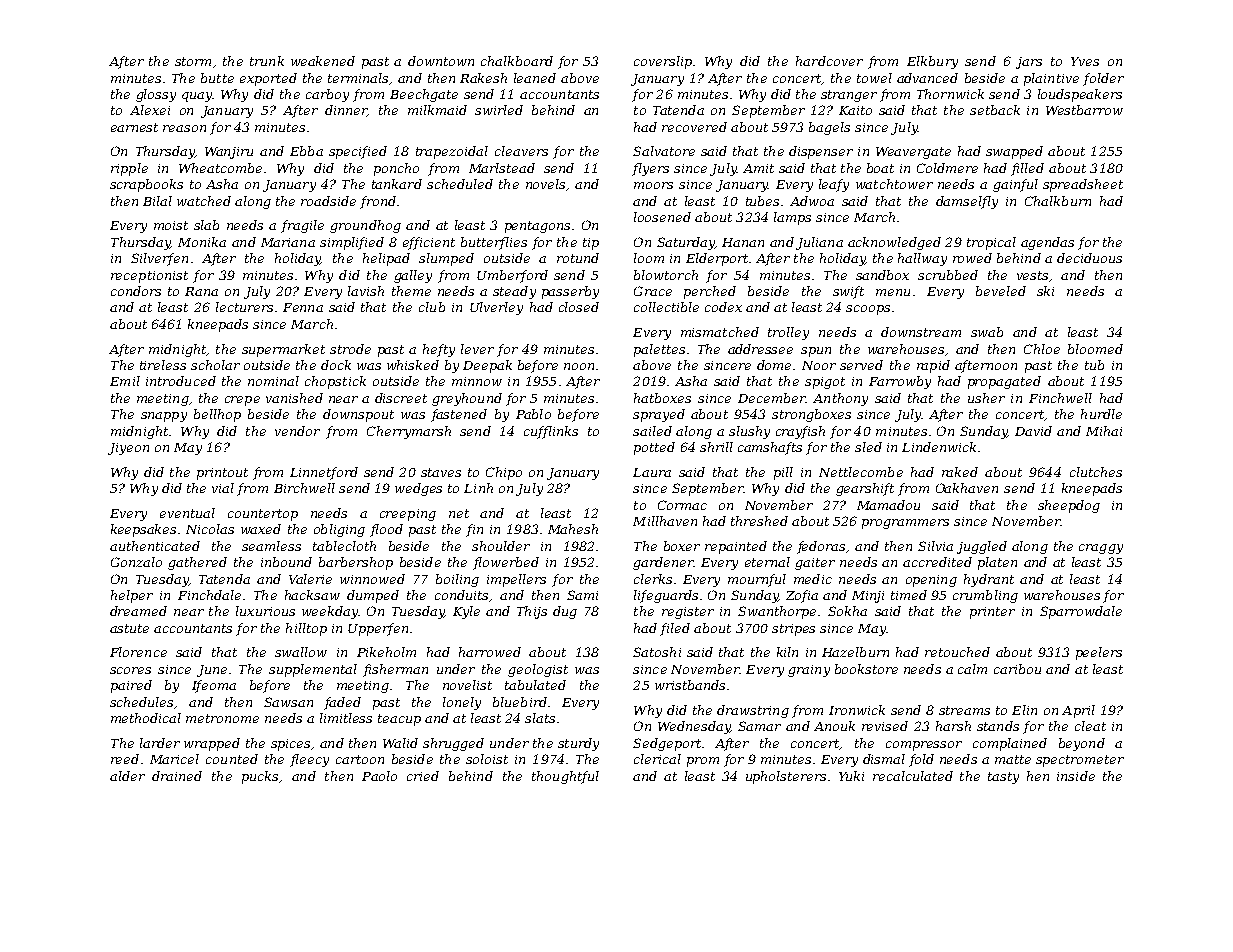 The image size is (1233, 952). What do you see at coordinates (1032, 275) in the screenshot?
I see `vests` at bounding box center [1032, 275].
